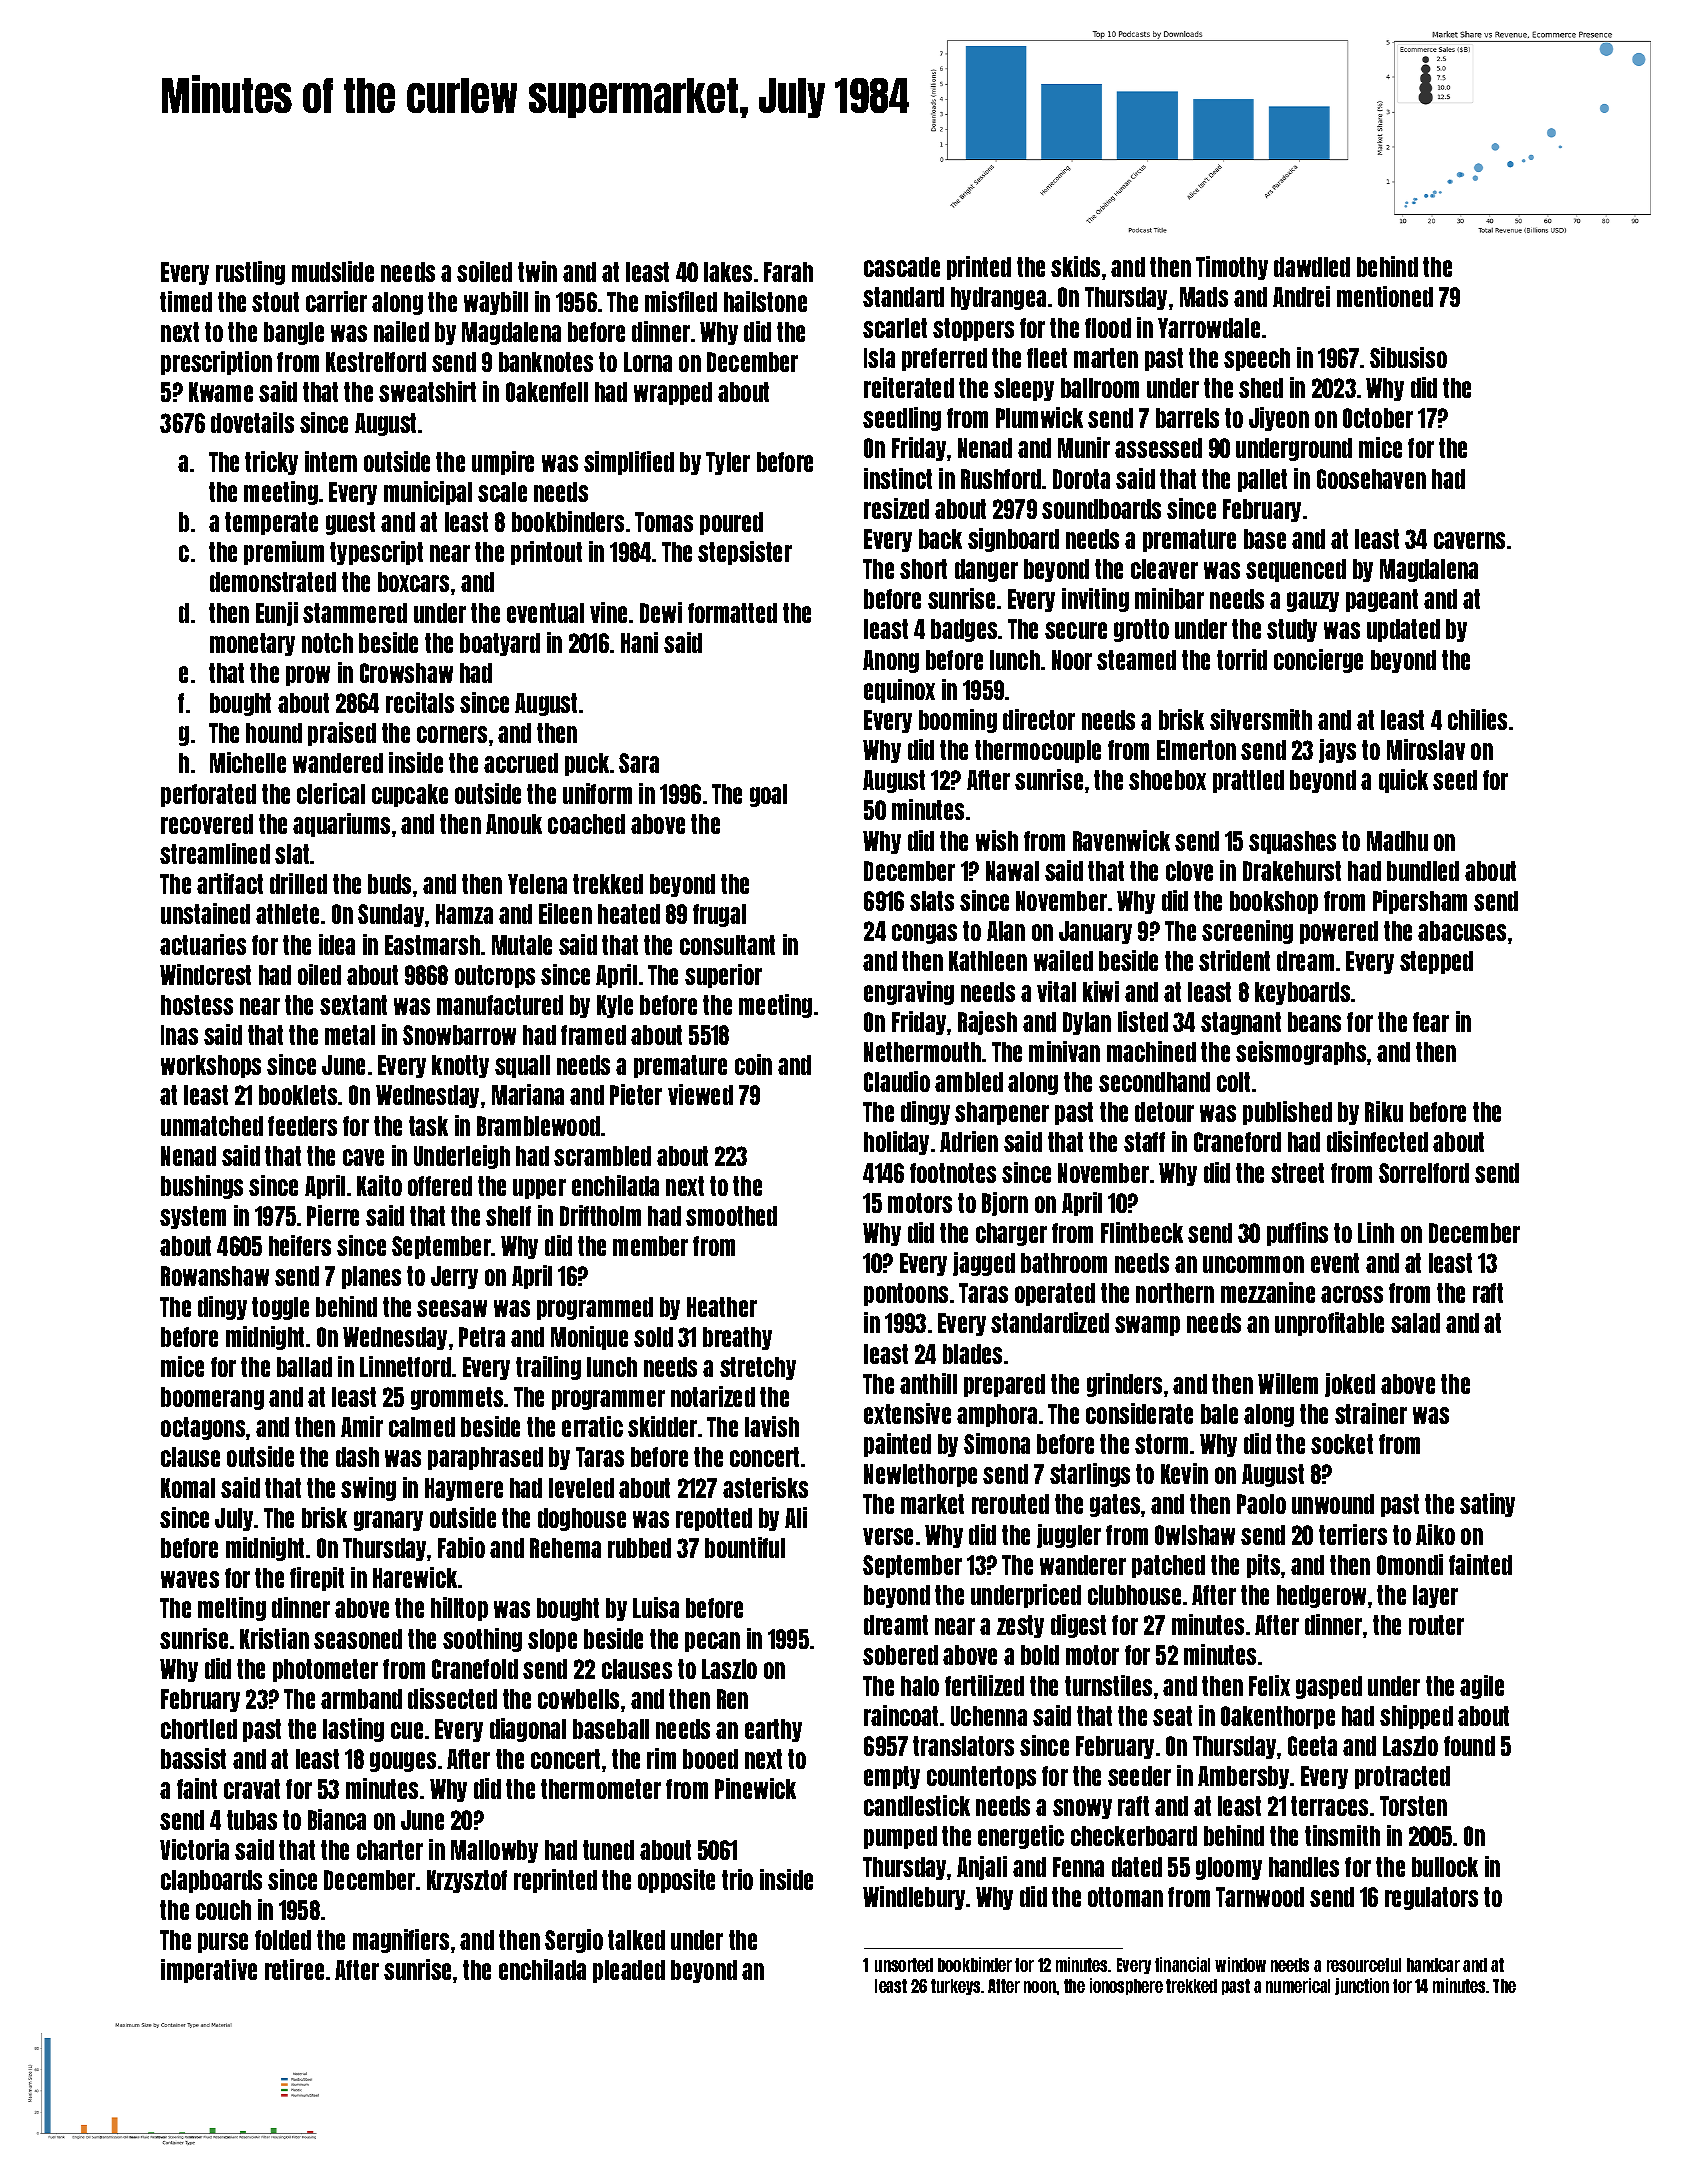 Image resolution: width=1683 pixels, height=2178 pixels. What do you see at coordinates (250, 273) in the document?
I see `rustling` at bounding box center [250, 273].
